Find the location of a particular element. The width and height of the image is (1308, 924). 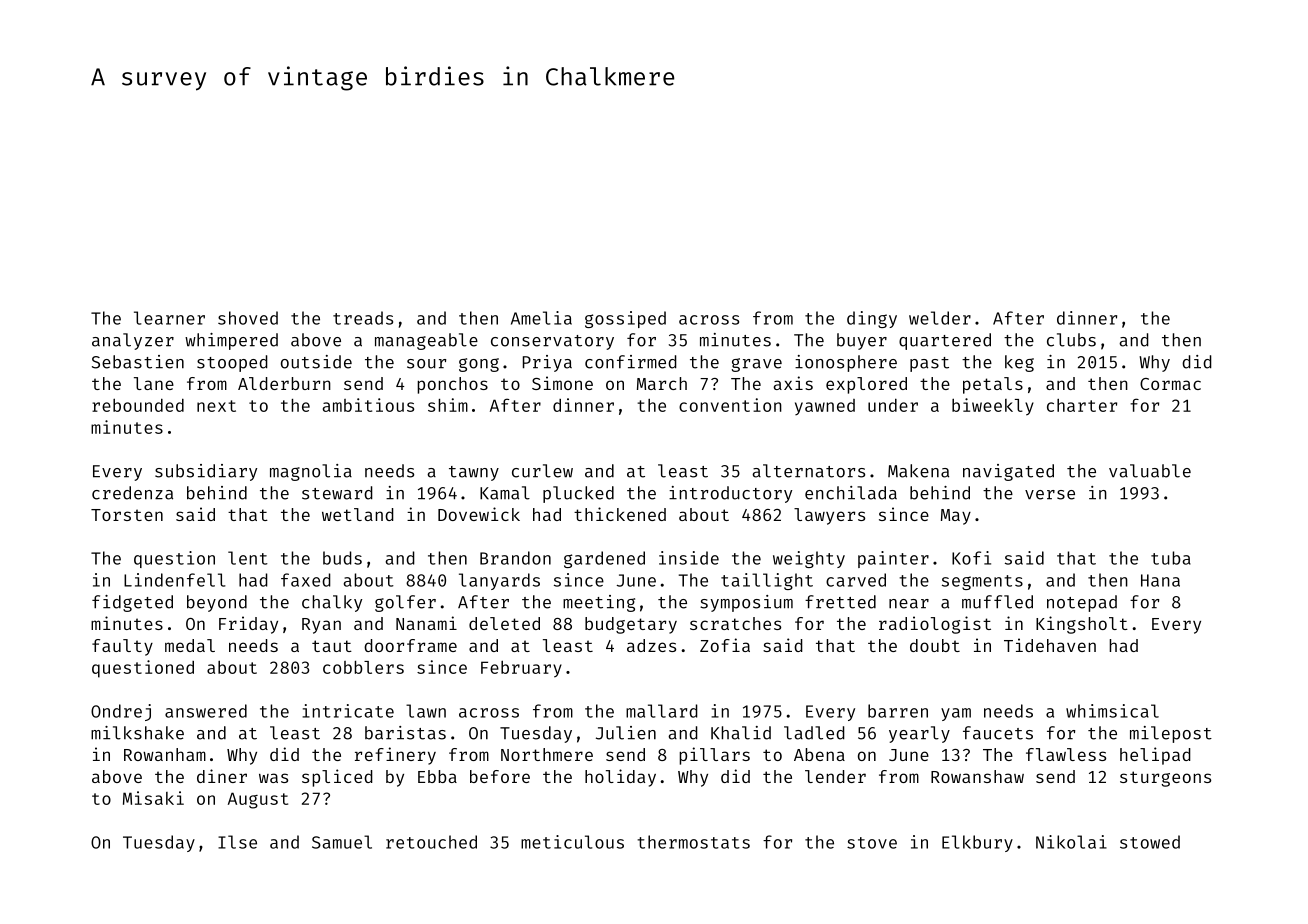

whimpered is located at coordinates (231, 341).
